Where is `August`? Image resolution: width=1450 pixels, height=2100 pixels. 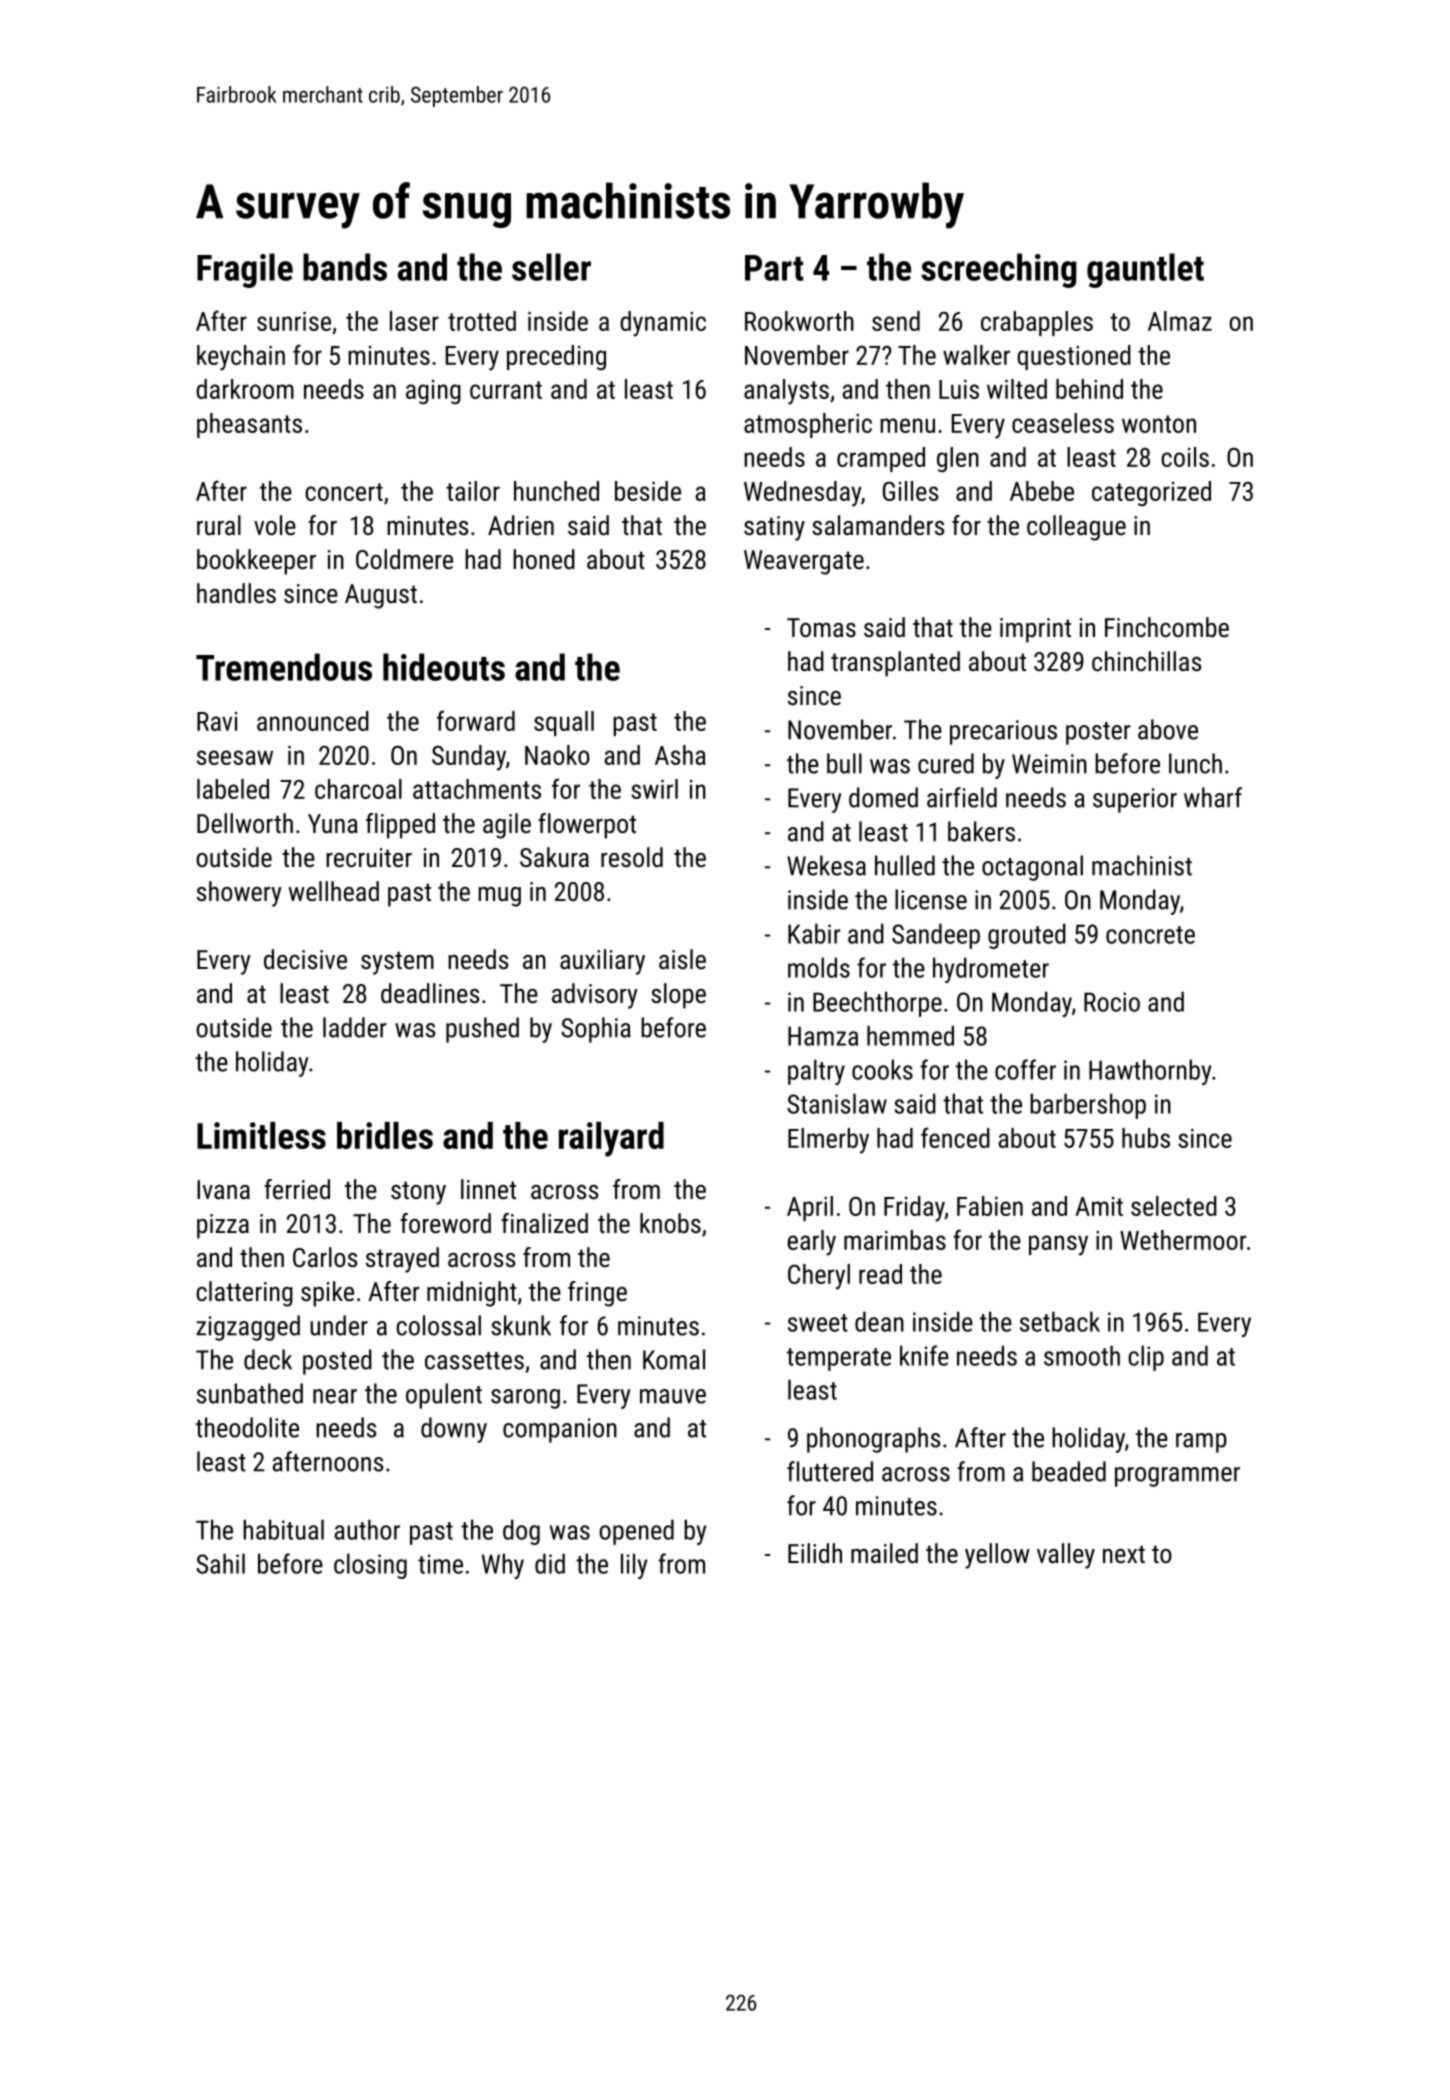 August is located at coordinates (381, 596).
